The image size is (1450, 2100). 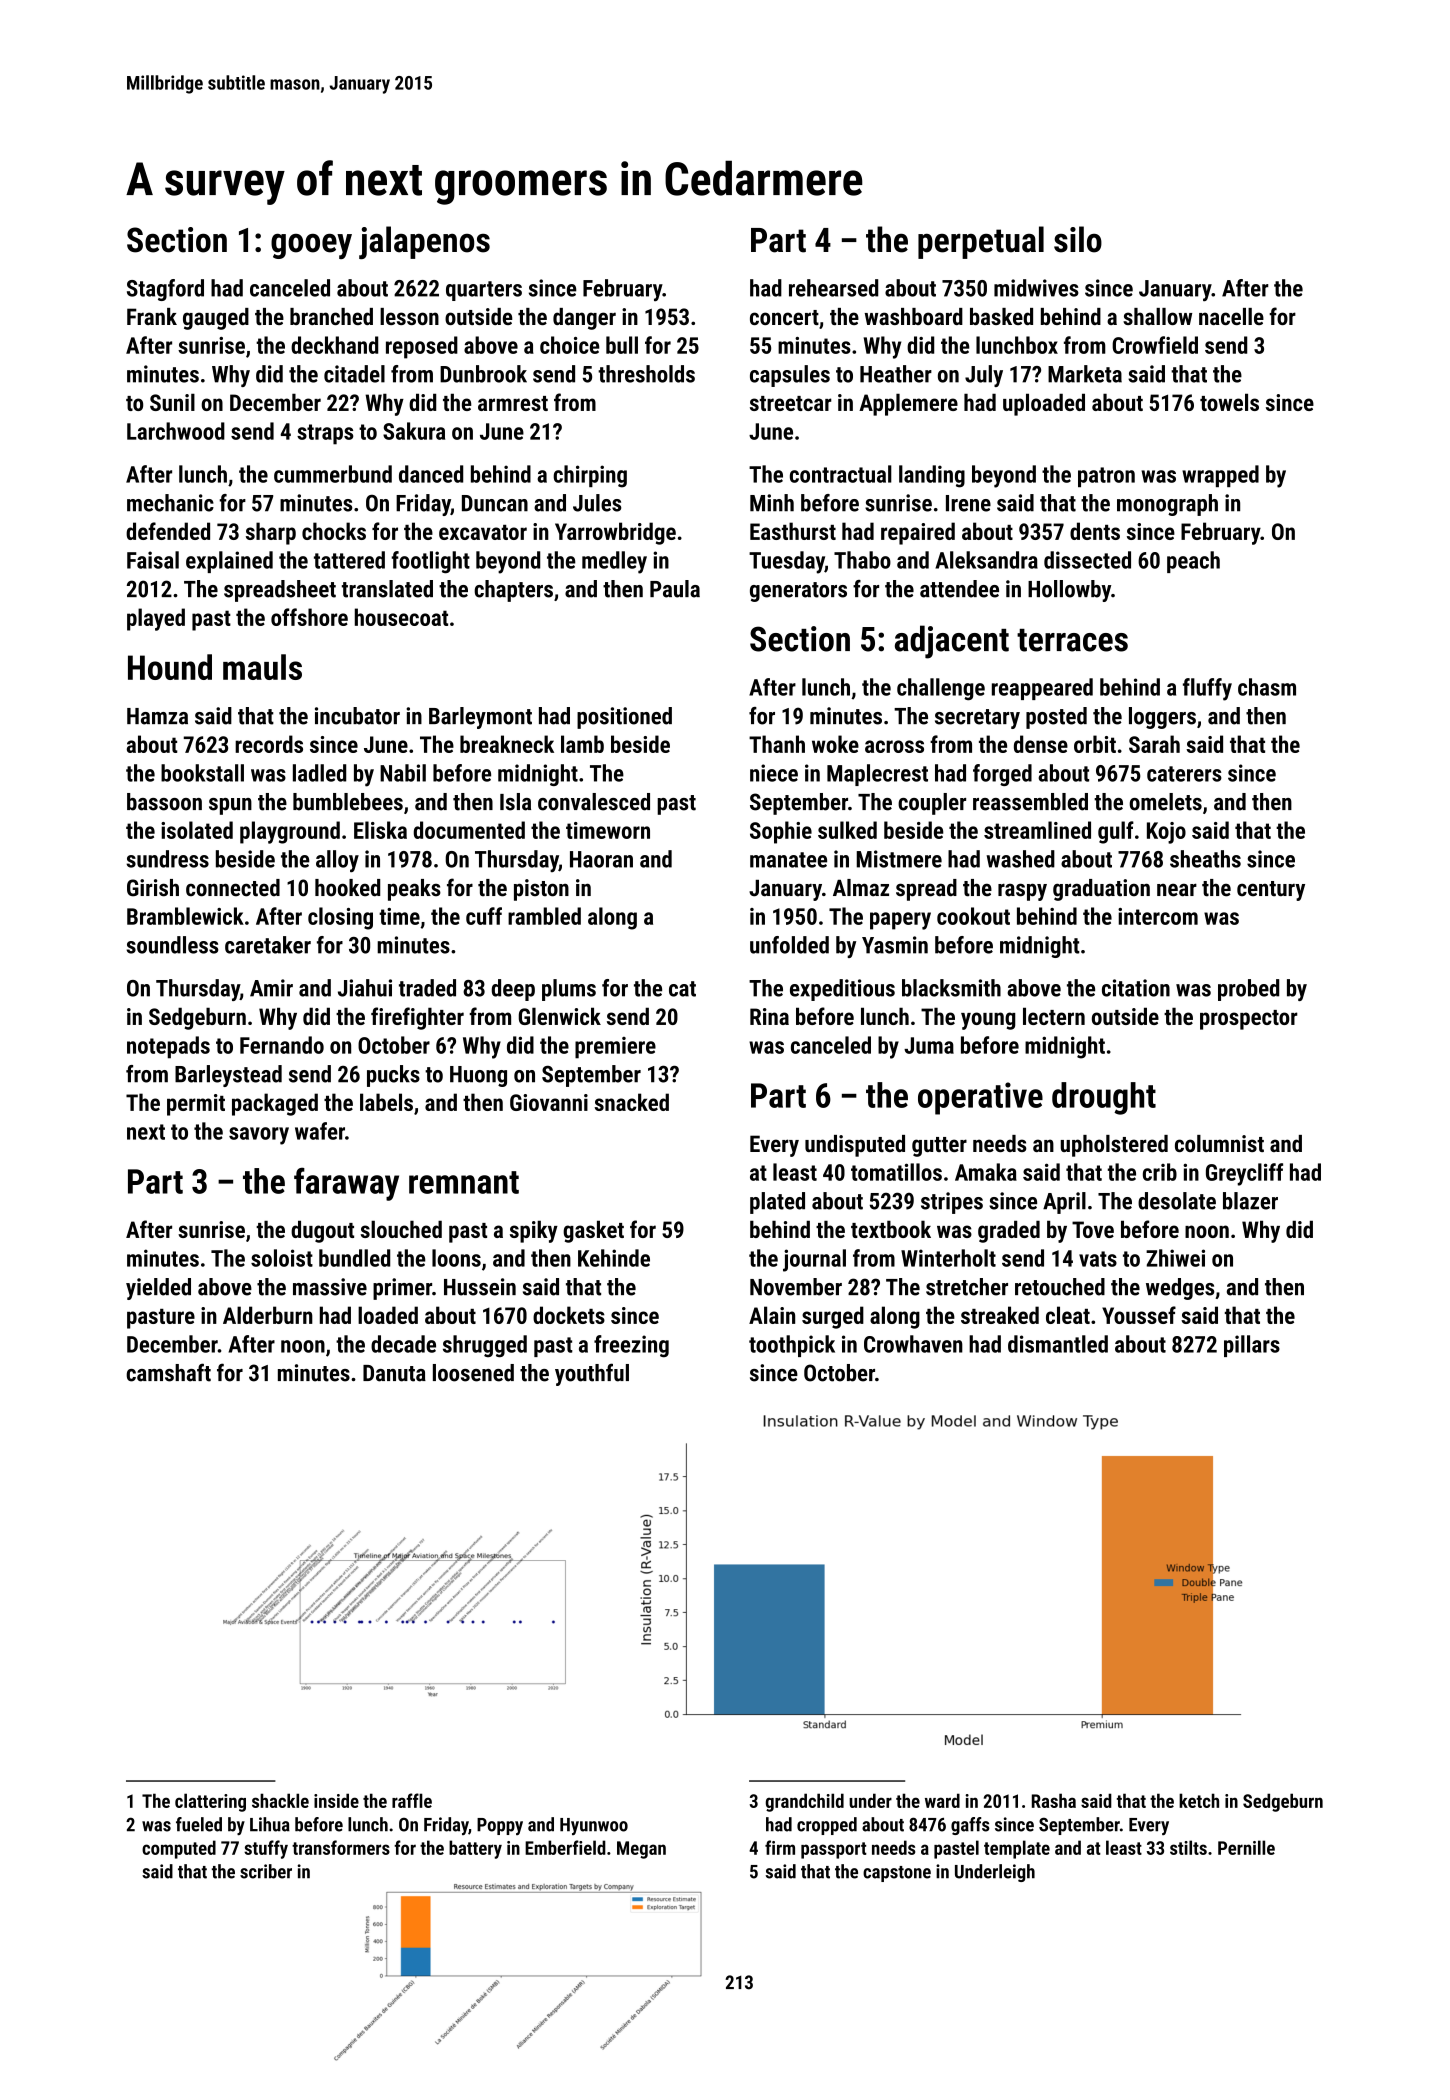 I want to click on patron, so click(x=1106, y=477).
